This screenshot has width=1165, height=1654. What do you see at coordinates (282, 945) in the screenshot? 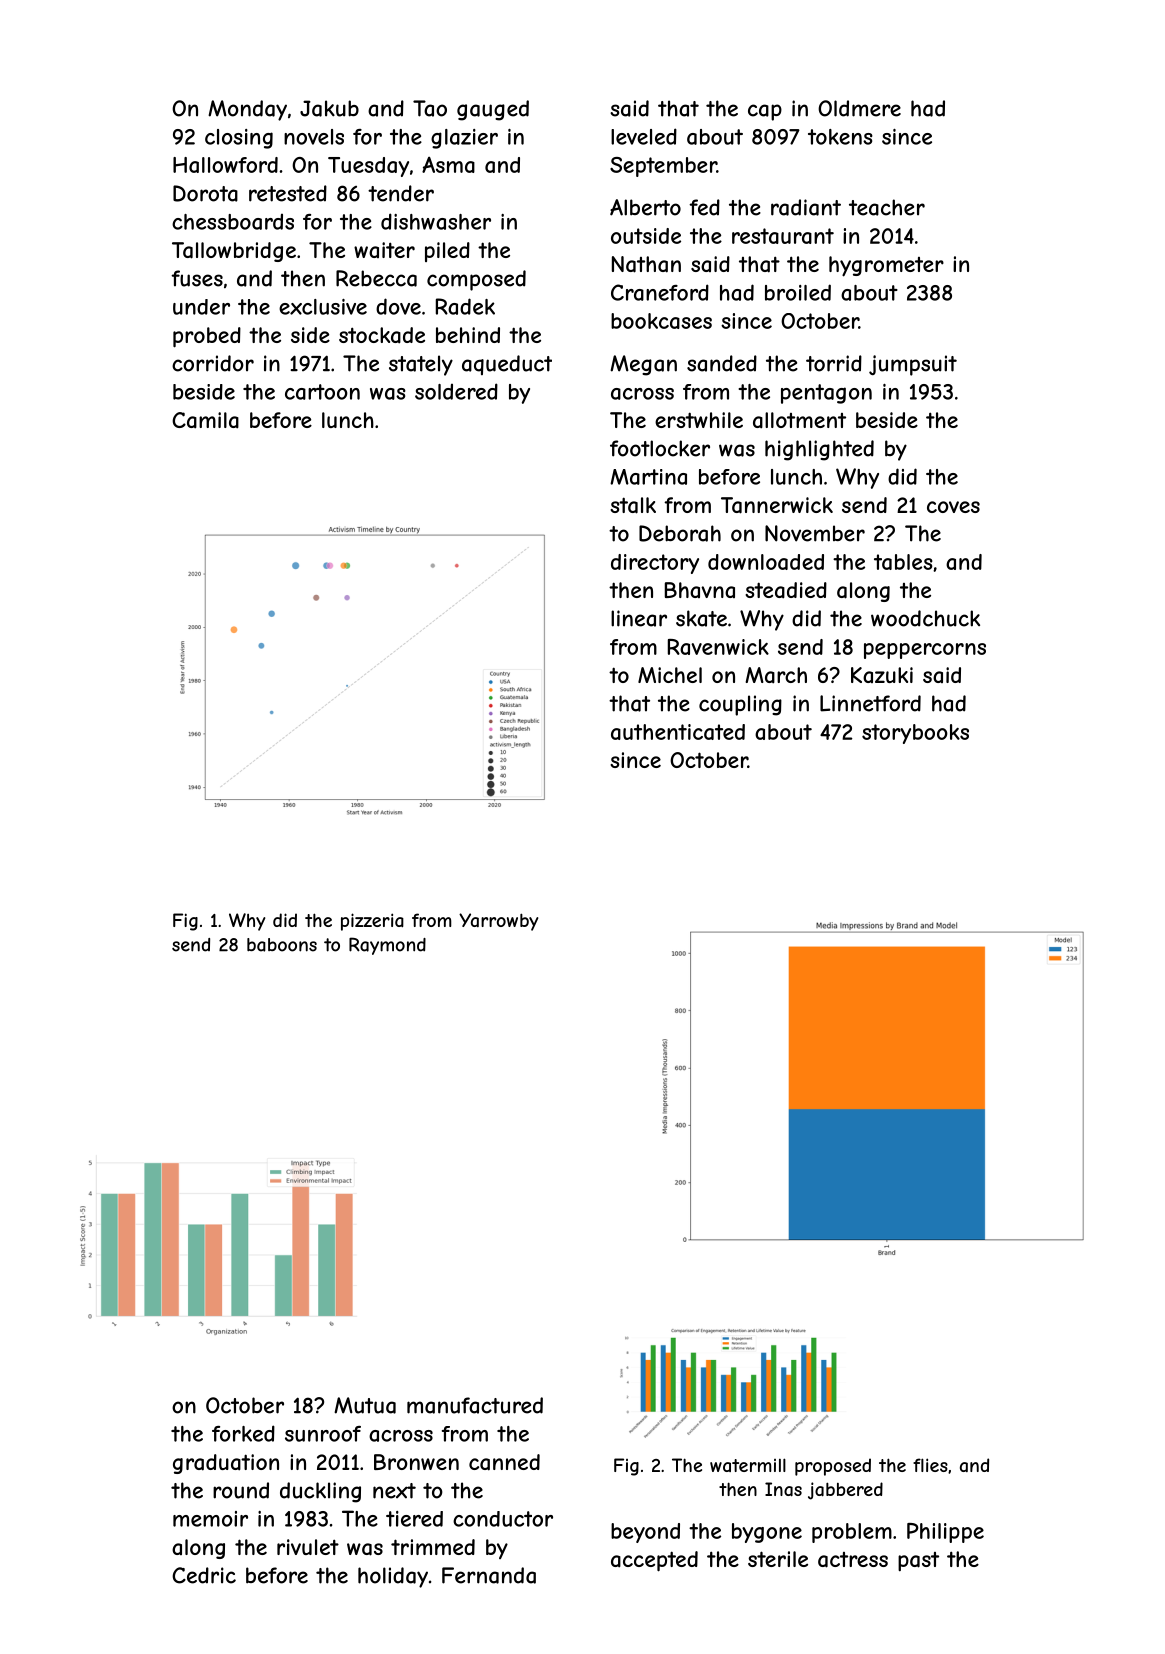
I see `baboons` at bounding box center [282, 945].
